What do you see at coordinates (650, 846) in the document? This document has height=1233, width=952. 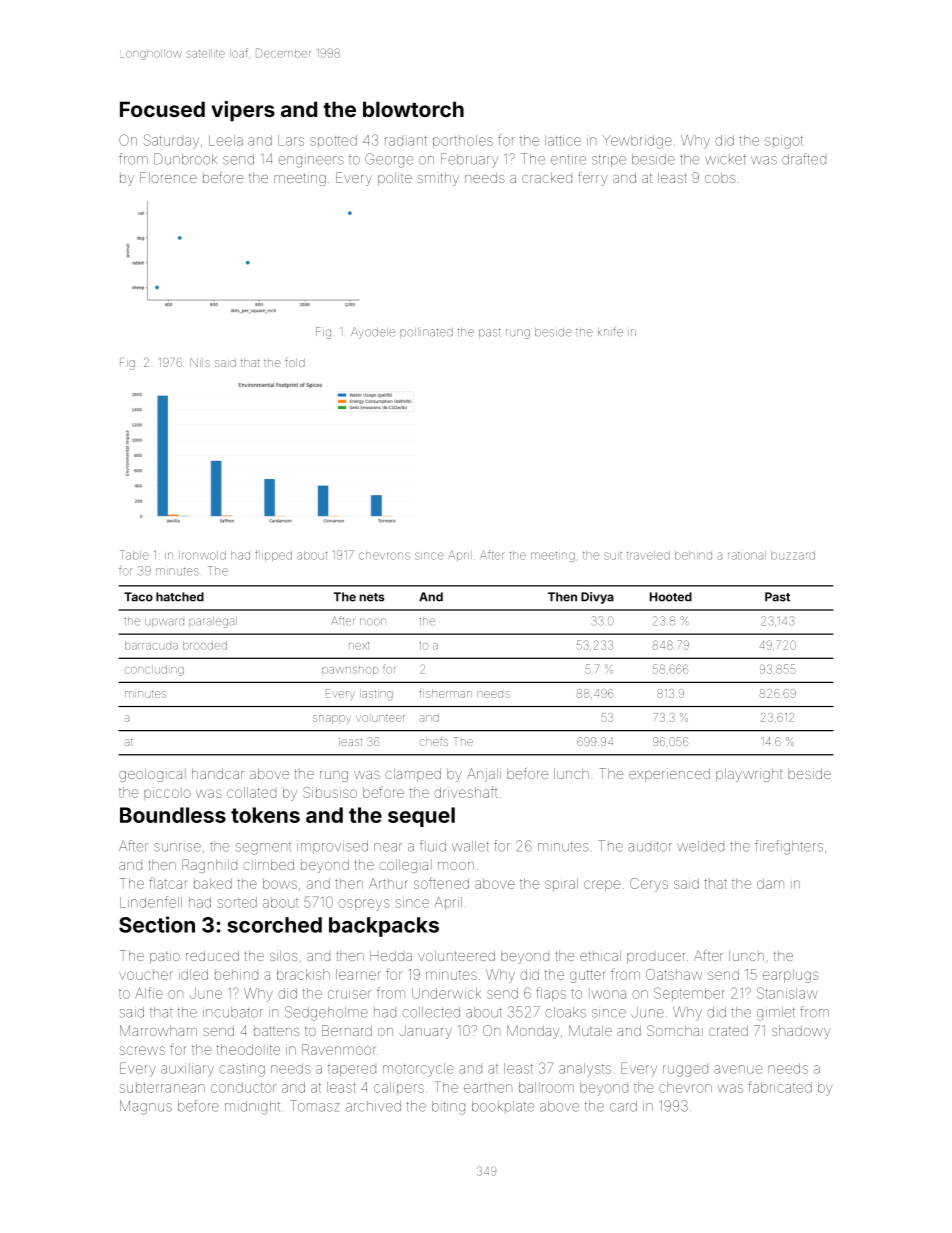 I see `auditor` at bounding box center [650, 846].
